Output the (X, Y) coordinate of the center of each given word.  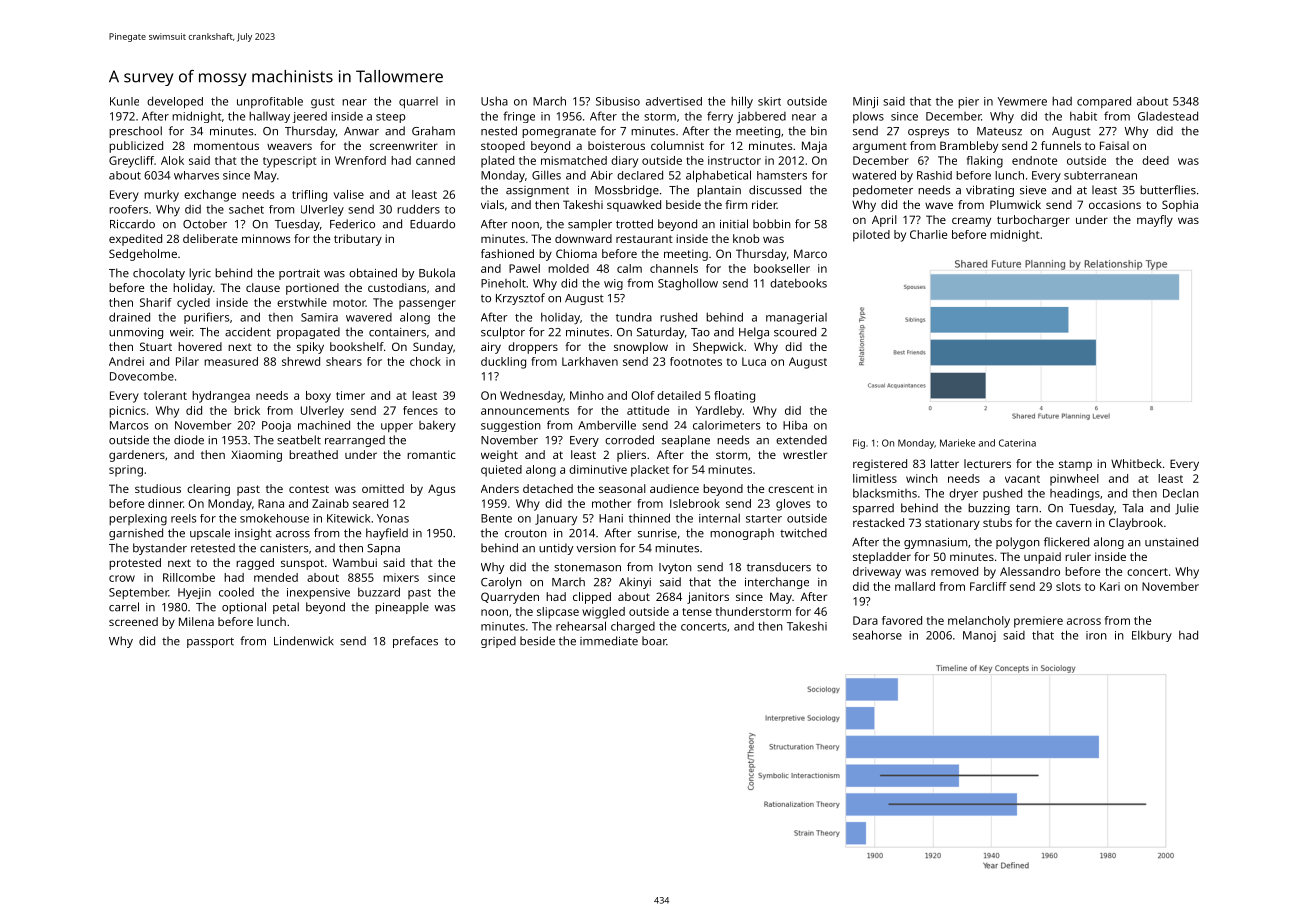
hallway (269, 117)
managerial (796, 319)
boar (654, 641)
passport (210, 643)
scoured (795, 332)
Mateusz (999, 131)
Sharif (156, 302)
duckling (503, 363)
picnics (127, 412)
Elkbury (1152, 636)
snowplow (641, 348)
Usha (494, 101)
